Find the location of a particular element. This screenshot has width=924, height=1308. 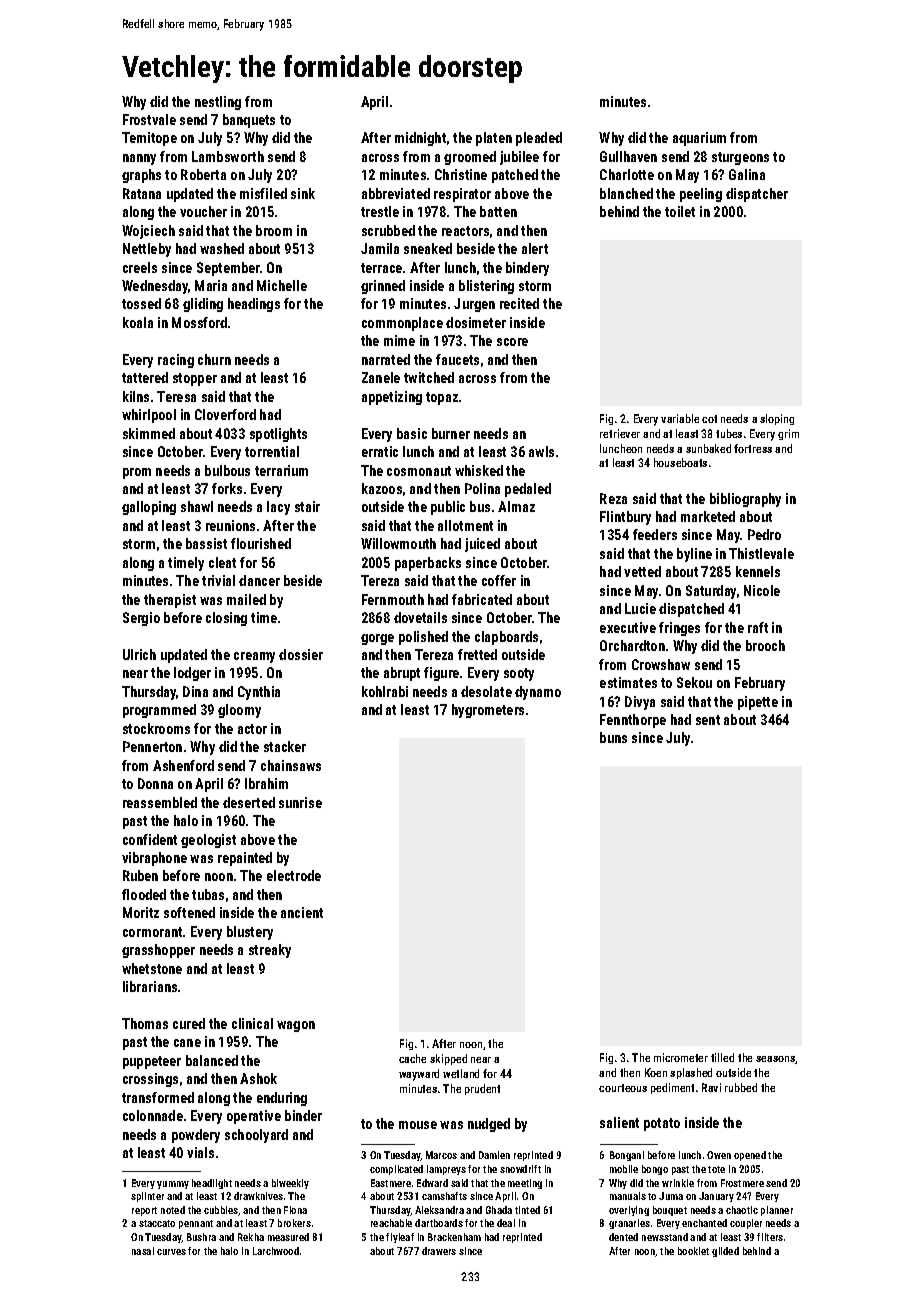

Cynthia is located at coordinates (259, 693).
